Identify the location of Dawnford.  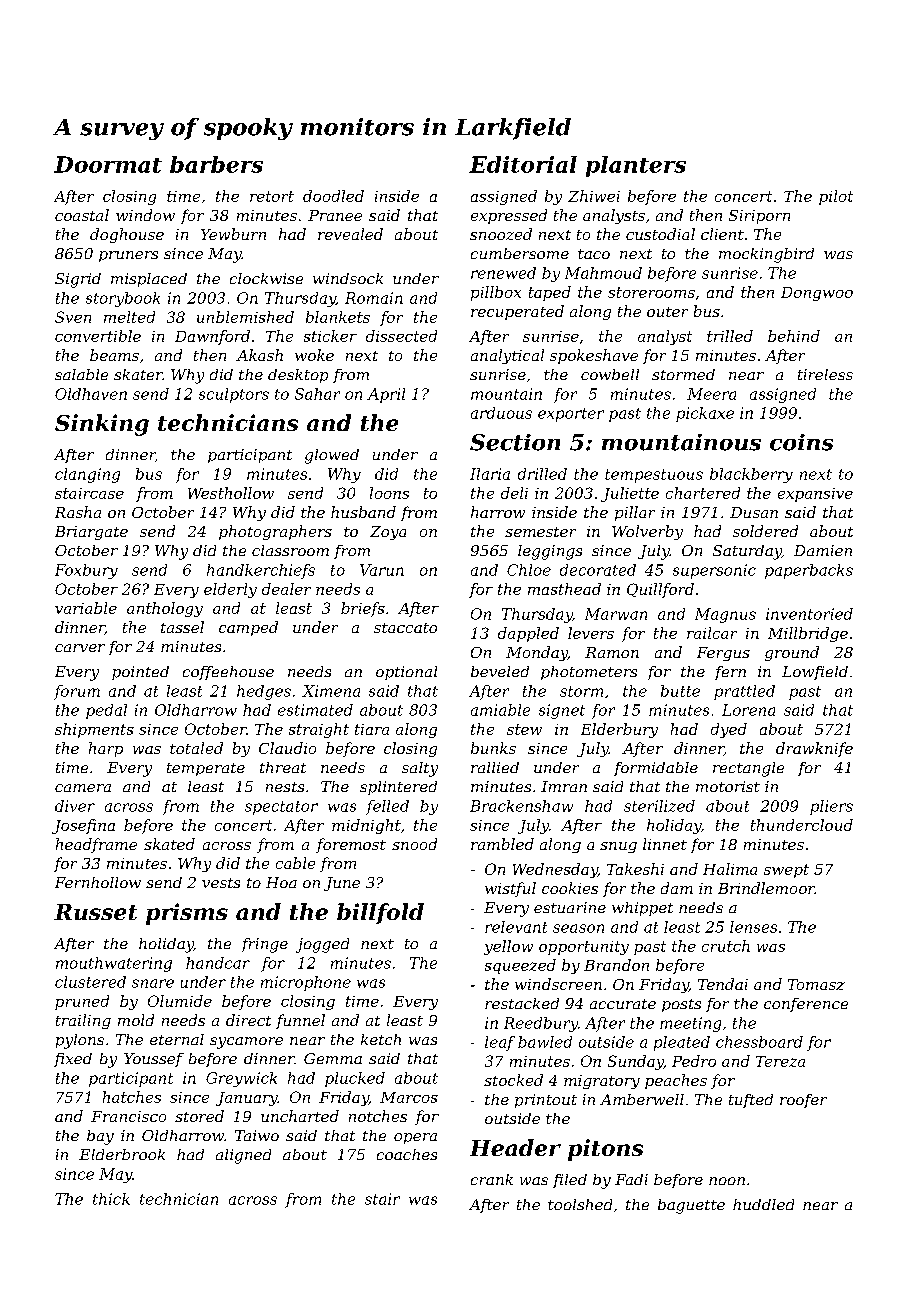
(212, 337).
